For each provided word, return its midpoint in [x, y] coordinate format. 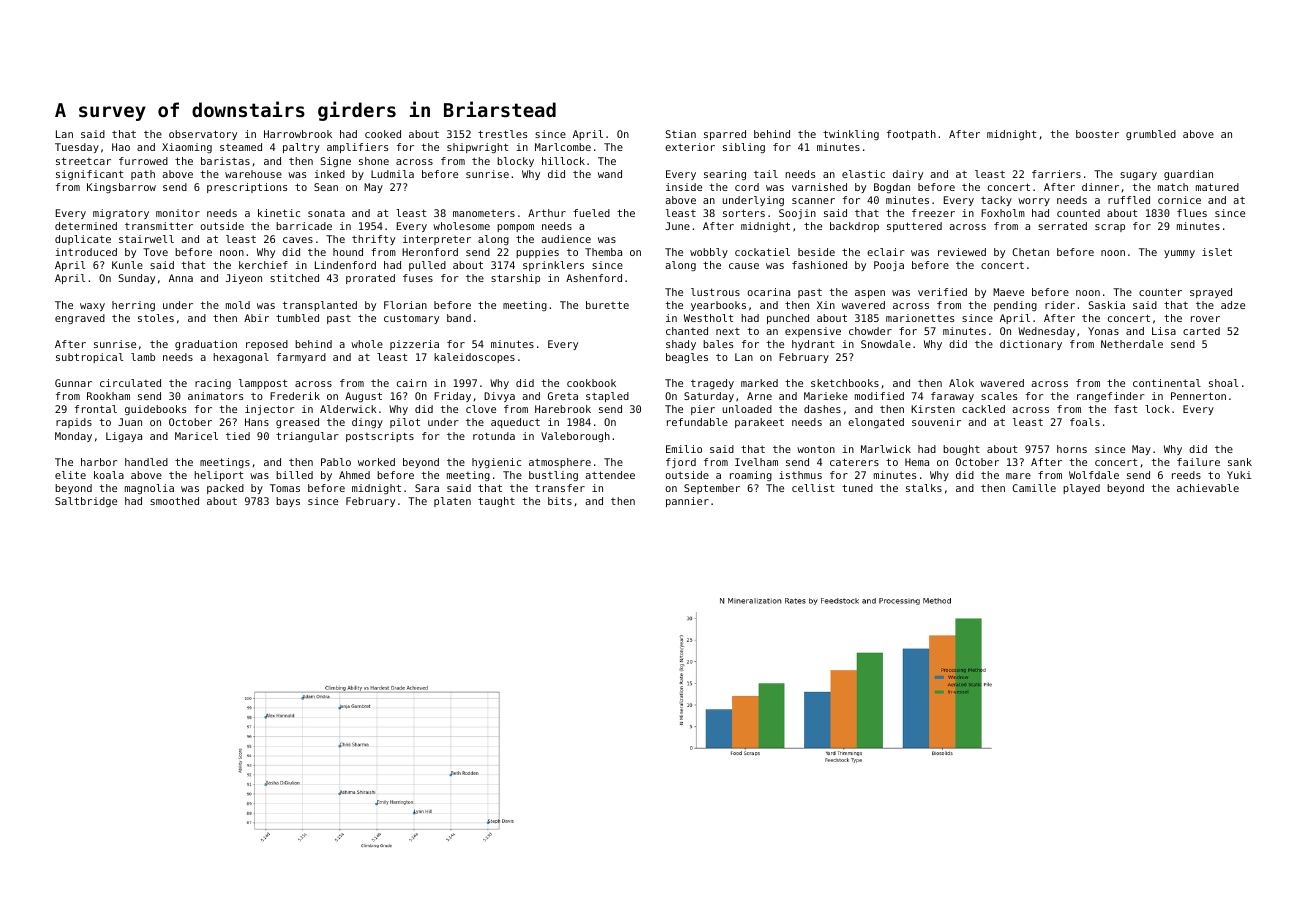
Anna [181, 278]
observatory [203, 135]
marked [759, 383]
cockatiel [762, 252]
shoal [1223, 383]
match [1173, 187]
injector [270, 410]
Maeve [1008, 292]
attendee [610, 475]
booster [1097, 134]
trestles [502, 134]
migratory [121, 214]
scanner [813, 201]
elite [70, 475]
